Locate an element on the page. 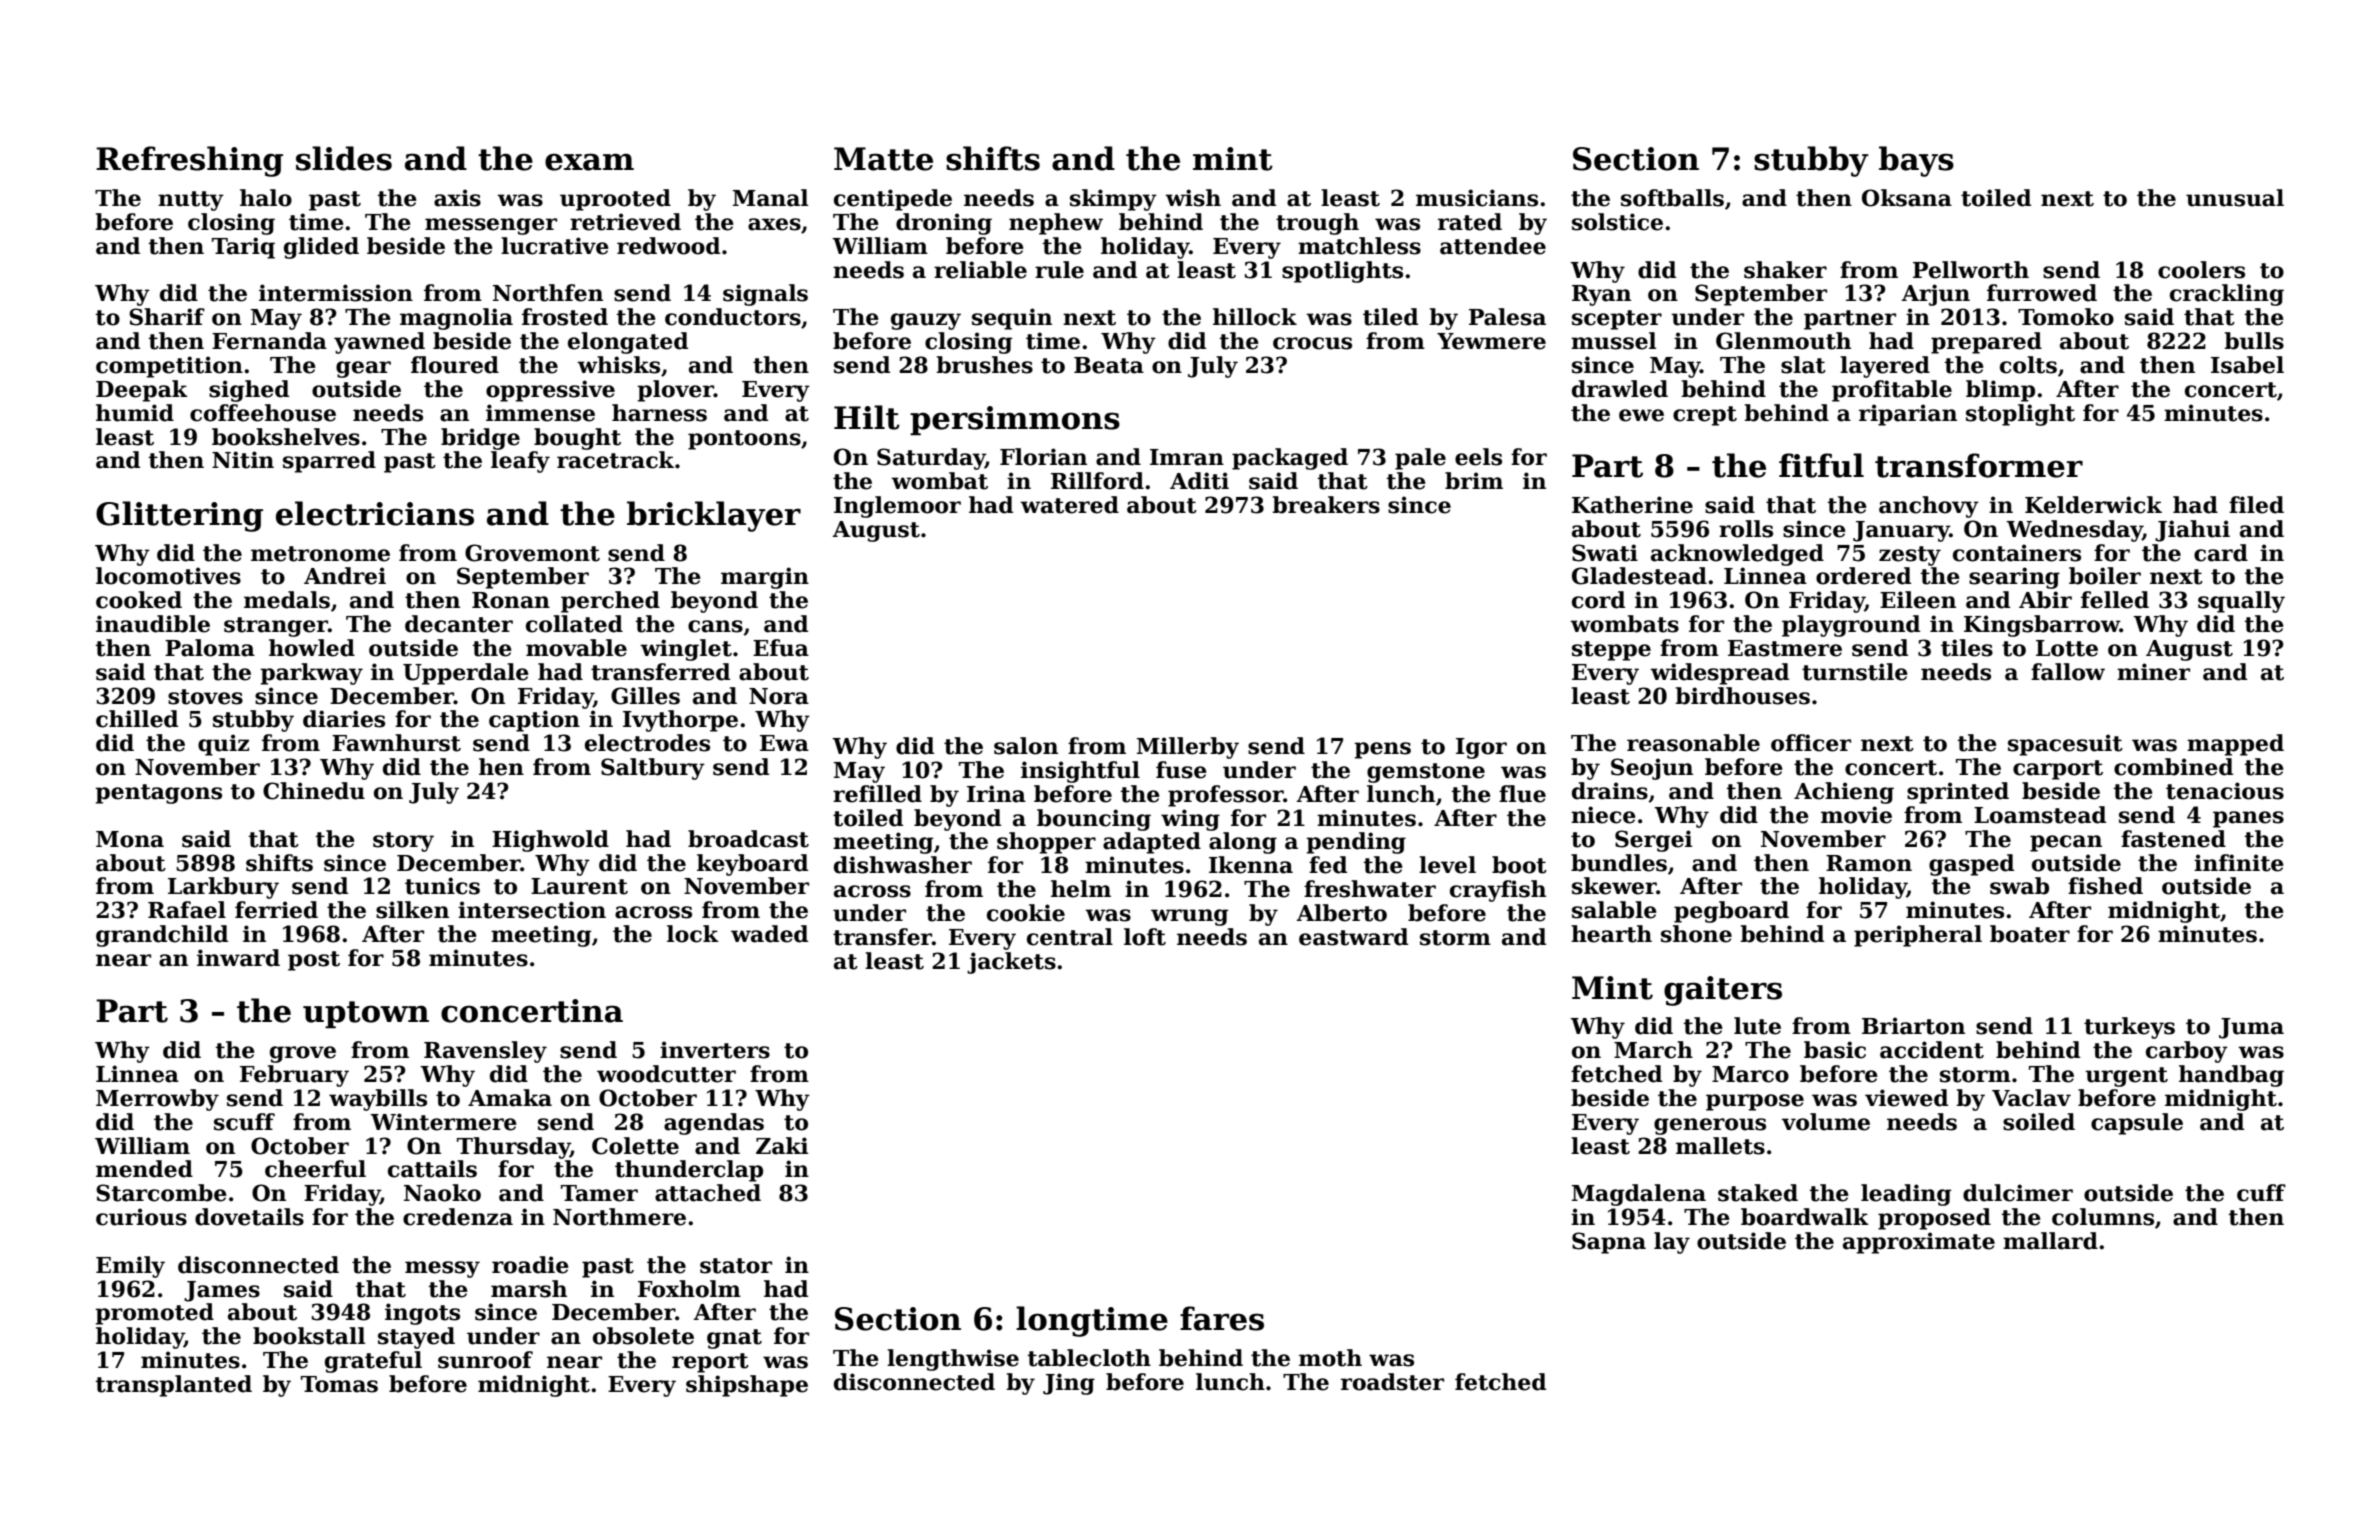 Image resolution: width=2380 pixels, height=1540 pixels. gauzy is located at coordinates (926, 321).
